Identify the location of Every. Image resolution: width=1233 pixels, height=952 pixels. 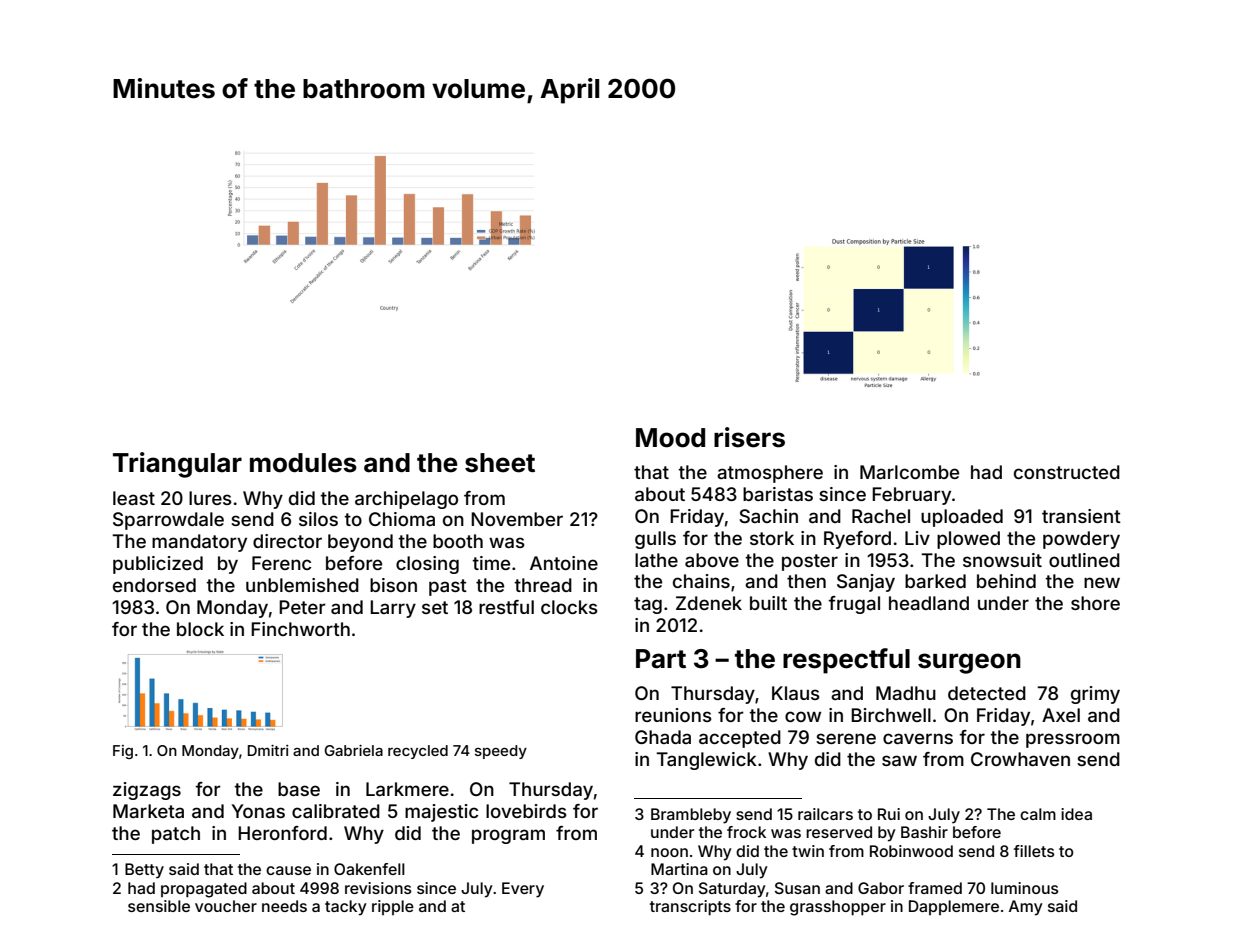
(523, 890).
